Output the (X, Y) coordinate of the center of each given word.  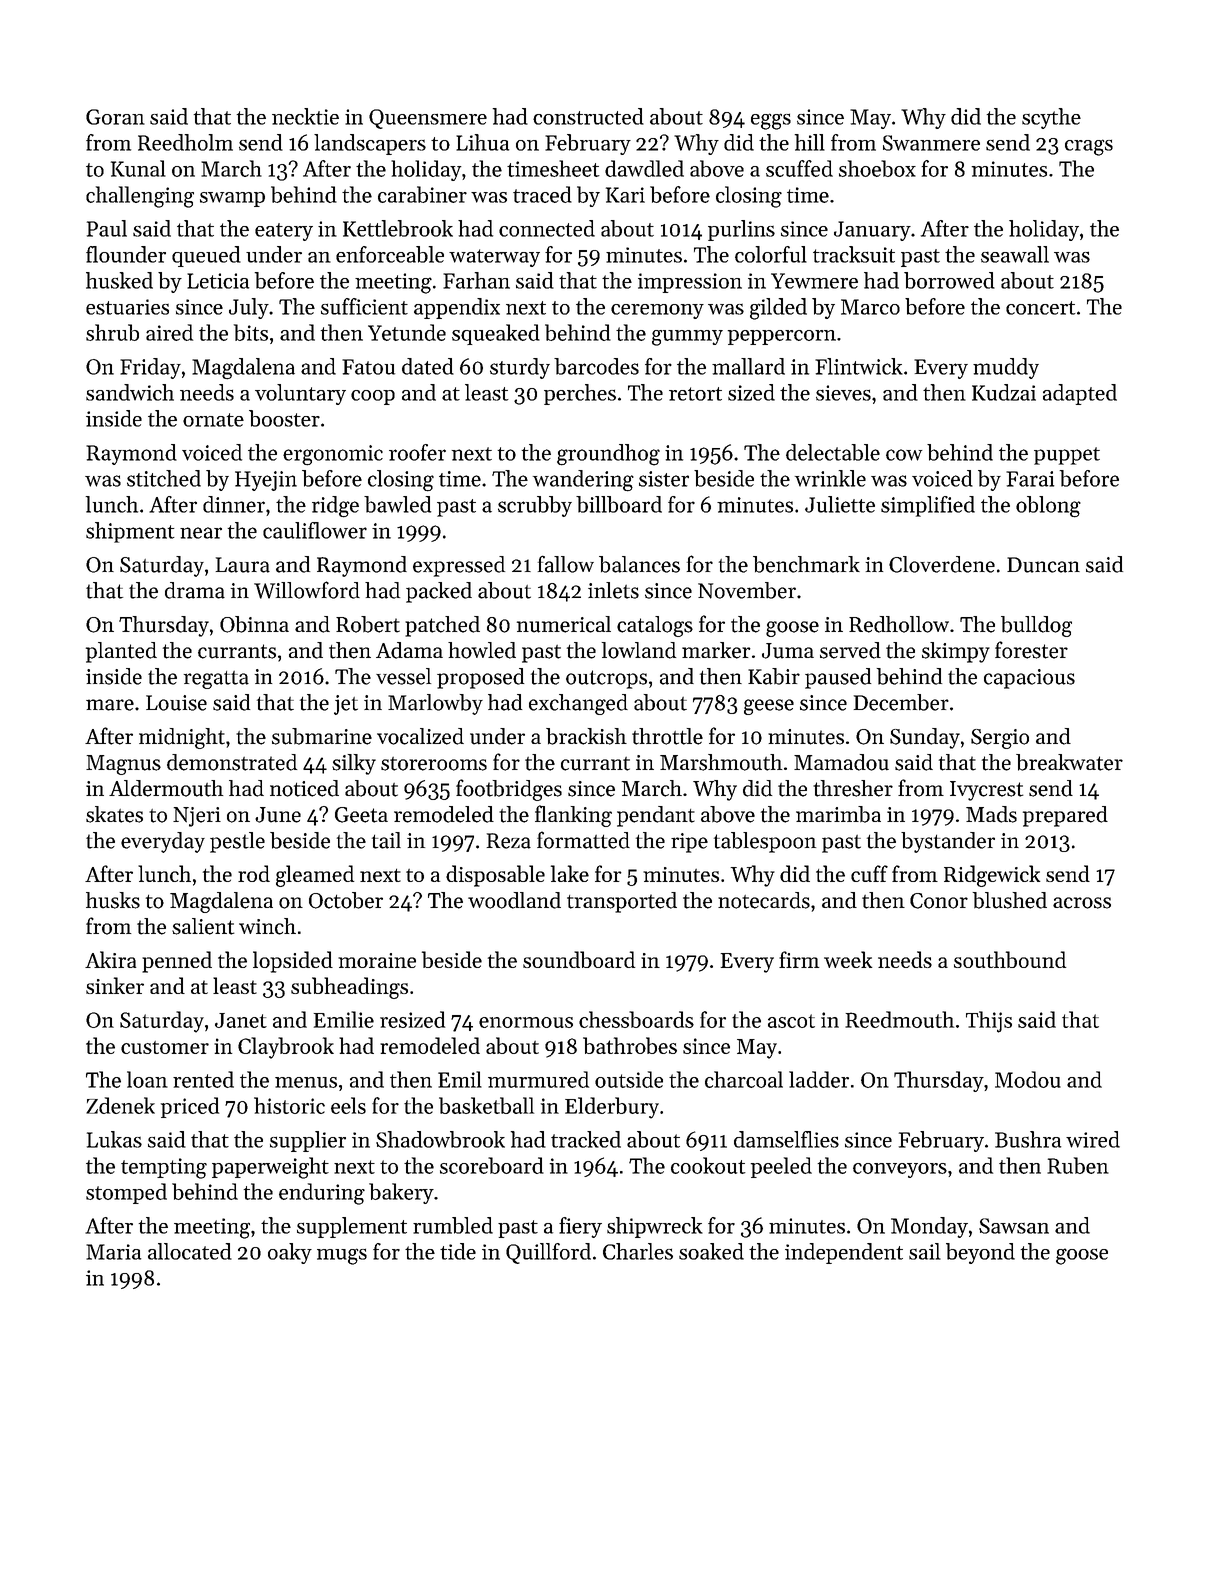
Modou (1028, 1079)
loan (147, 1079)
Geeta (361, 815)
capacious (1029, 679)
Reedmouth (899, 1019)
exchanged (578, 704)
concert (1041, 308)
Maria (113, 1252)
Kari (625, 195)
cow (904, 455)
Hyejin (266, 481)
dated (428, 366)
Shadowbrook (440, 1139)
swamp (232, 199)
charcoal (744, 1079)
